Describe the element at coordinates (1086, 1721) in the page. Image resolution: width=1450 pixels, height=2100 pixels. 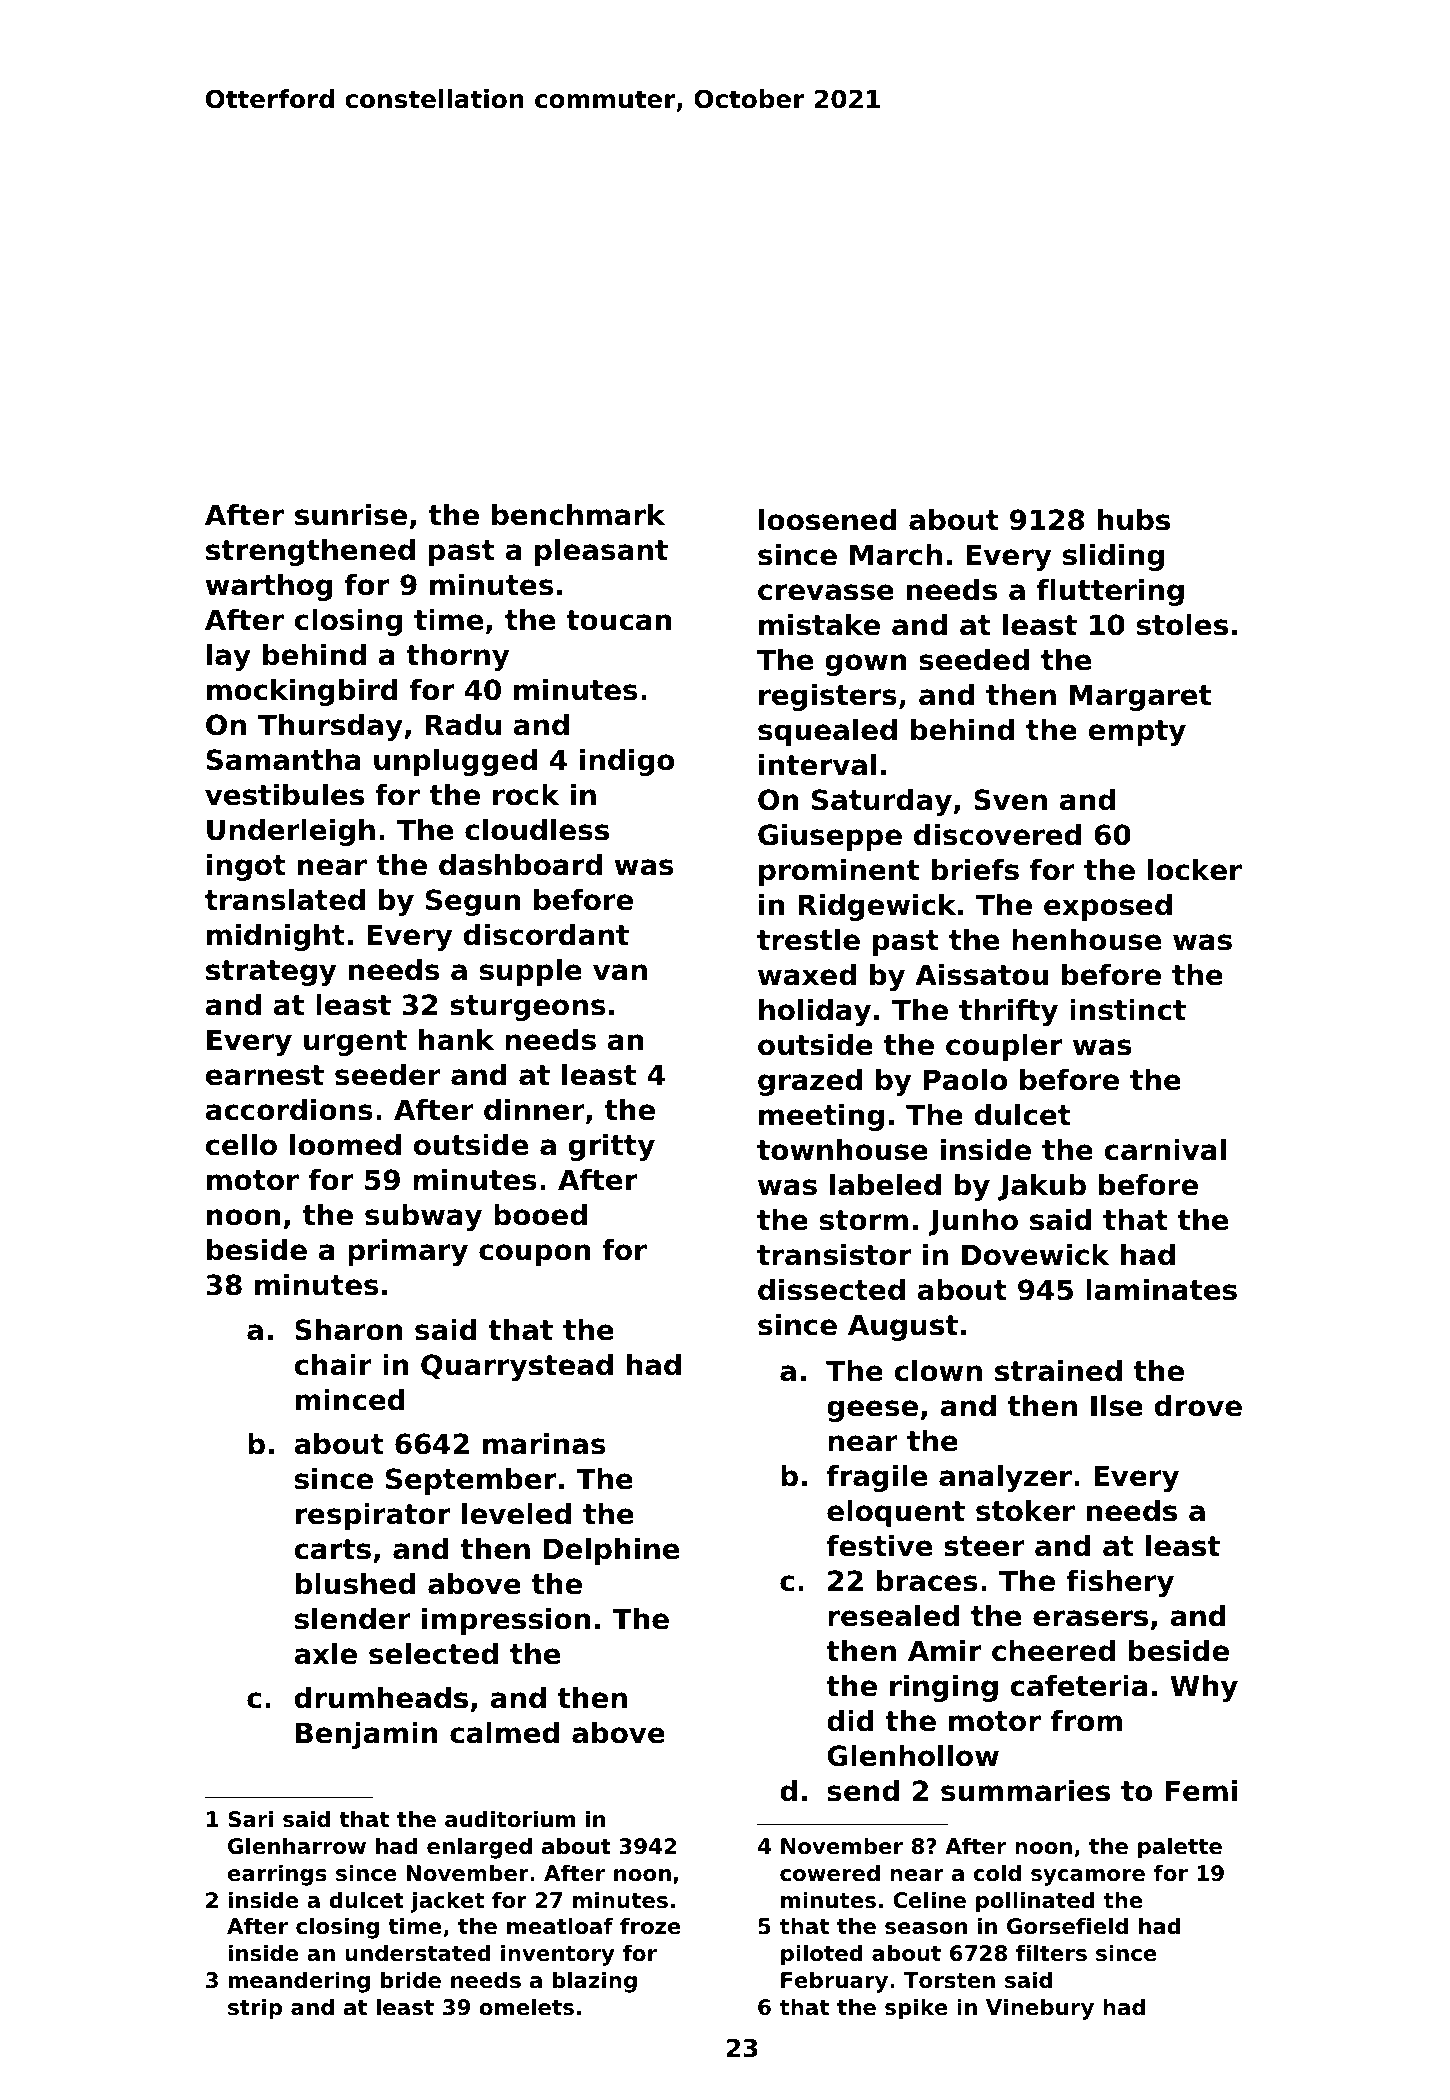
I see `from` at that location.
